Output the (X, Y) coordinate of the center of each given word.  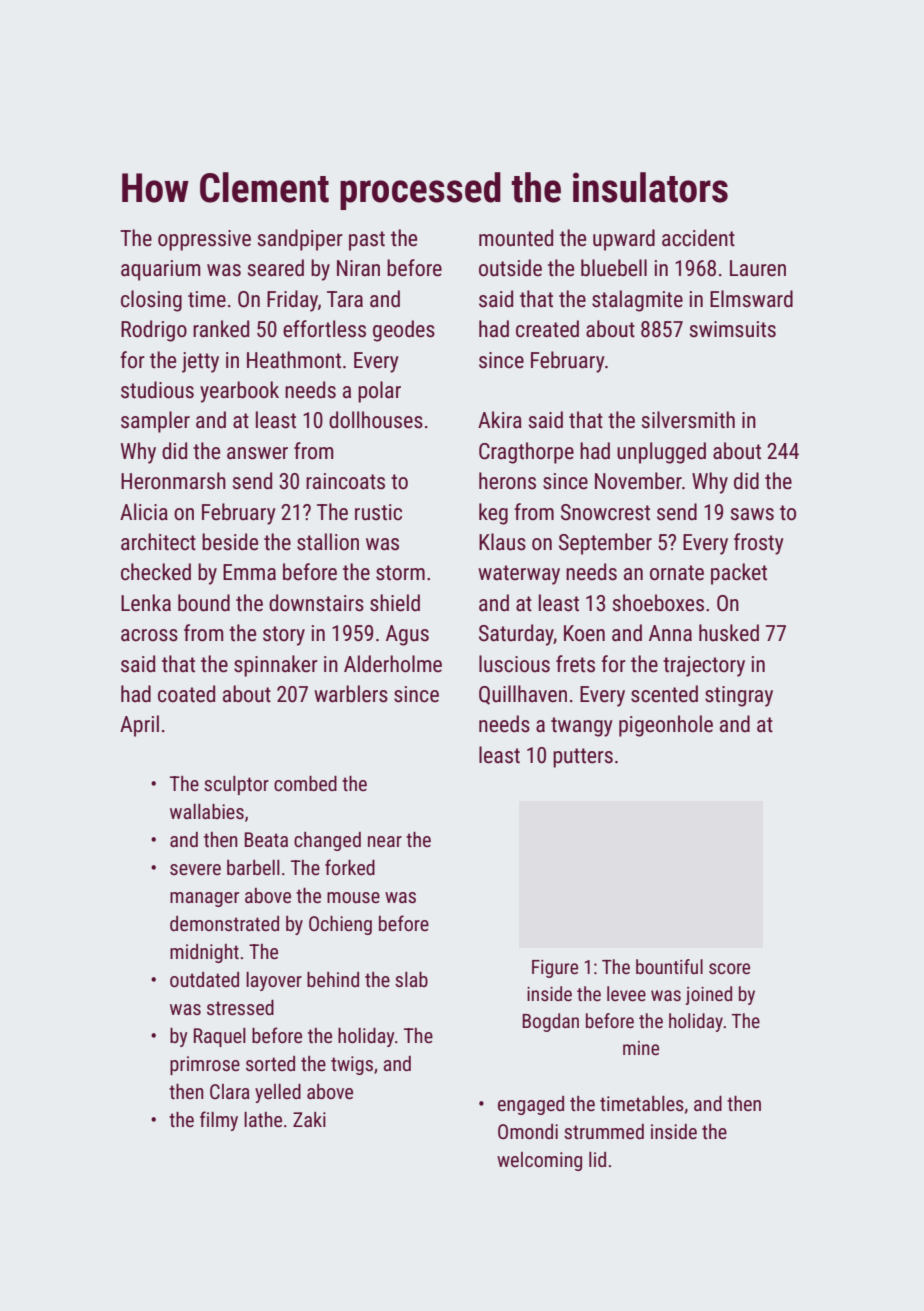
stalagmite (637, 301)
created (547, 329)
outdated (204, 979)
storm (400, 573)
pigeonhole (666, 726)
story (284, 636)
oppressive (204, 240)
